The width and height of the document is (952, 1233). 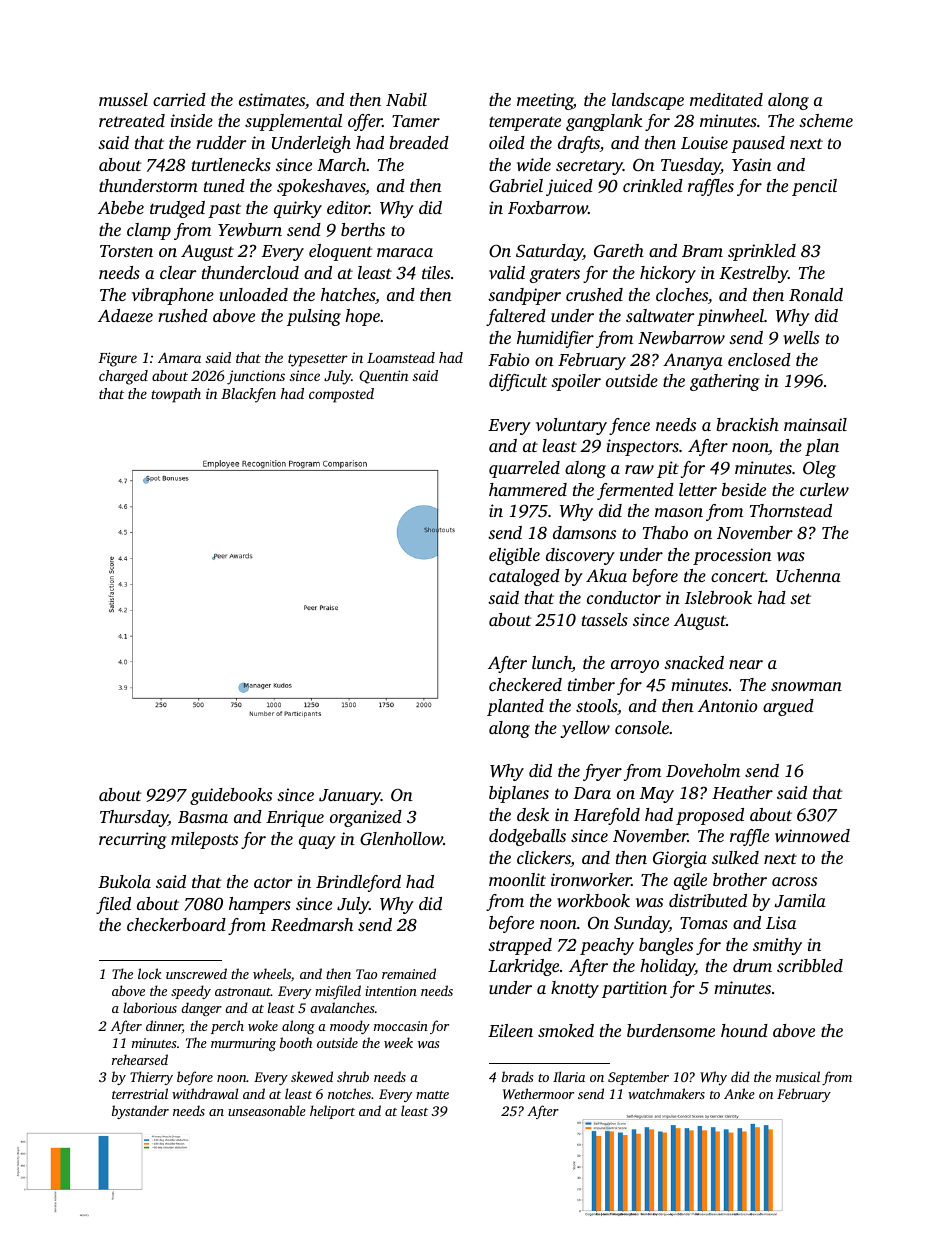 I want to click on graters, so click(x=554, y=275).
